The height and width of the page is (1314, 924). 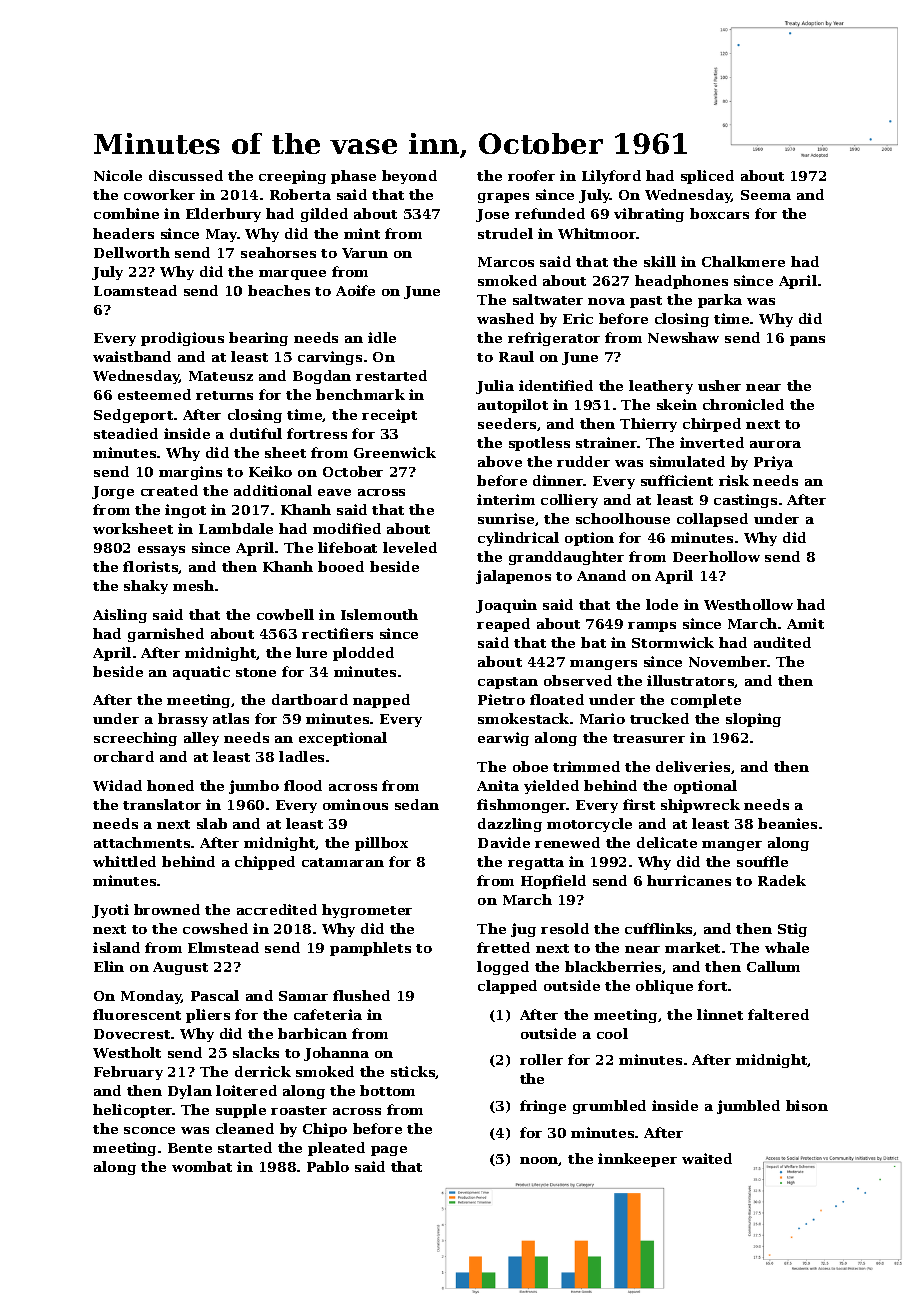 I want to click on ingot, so click(x=185, y=511).
